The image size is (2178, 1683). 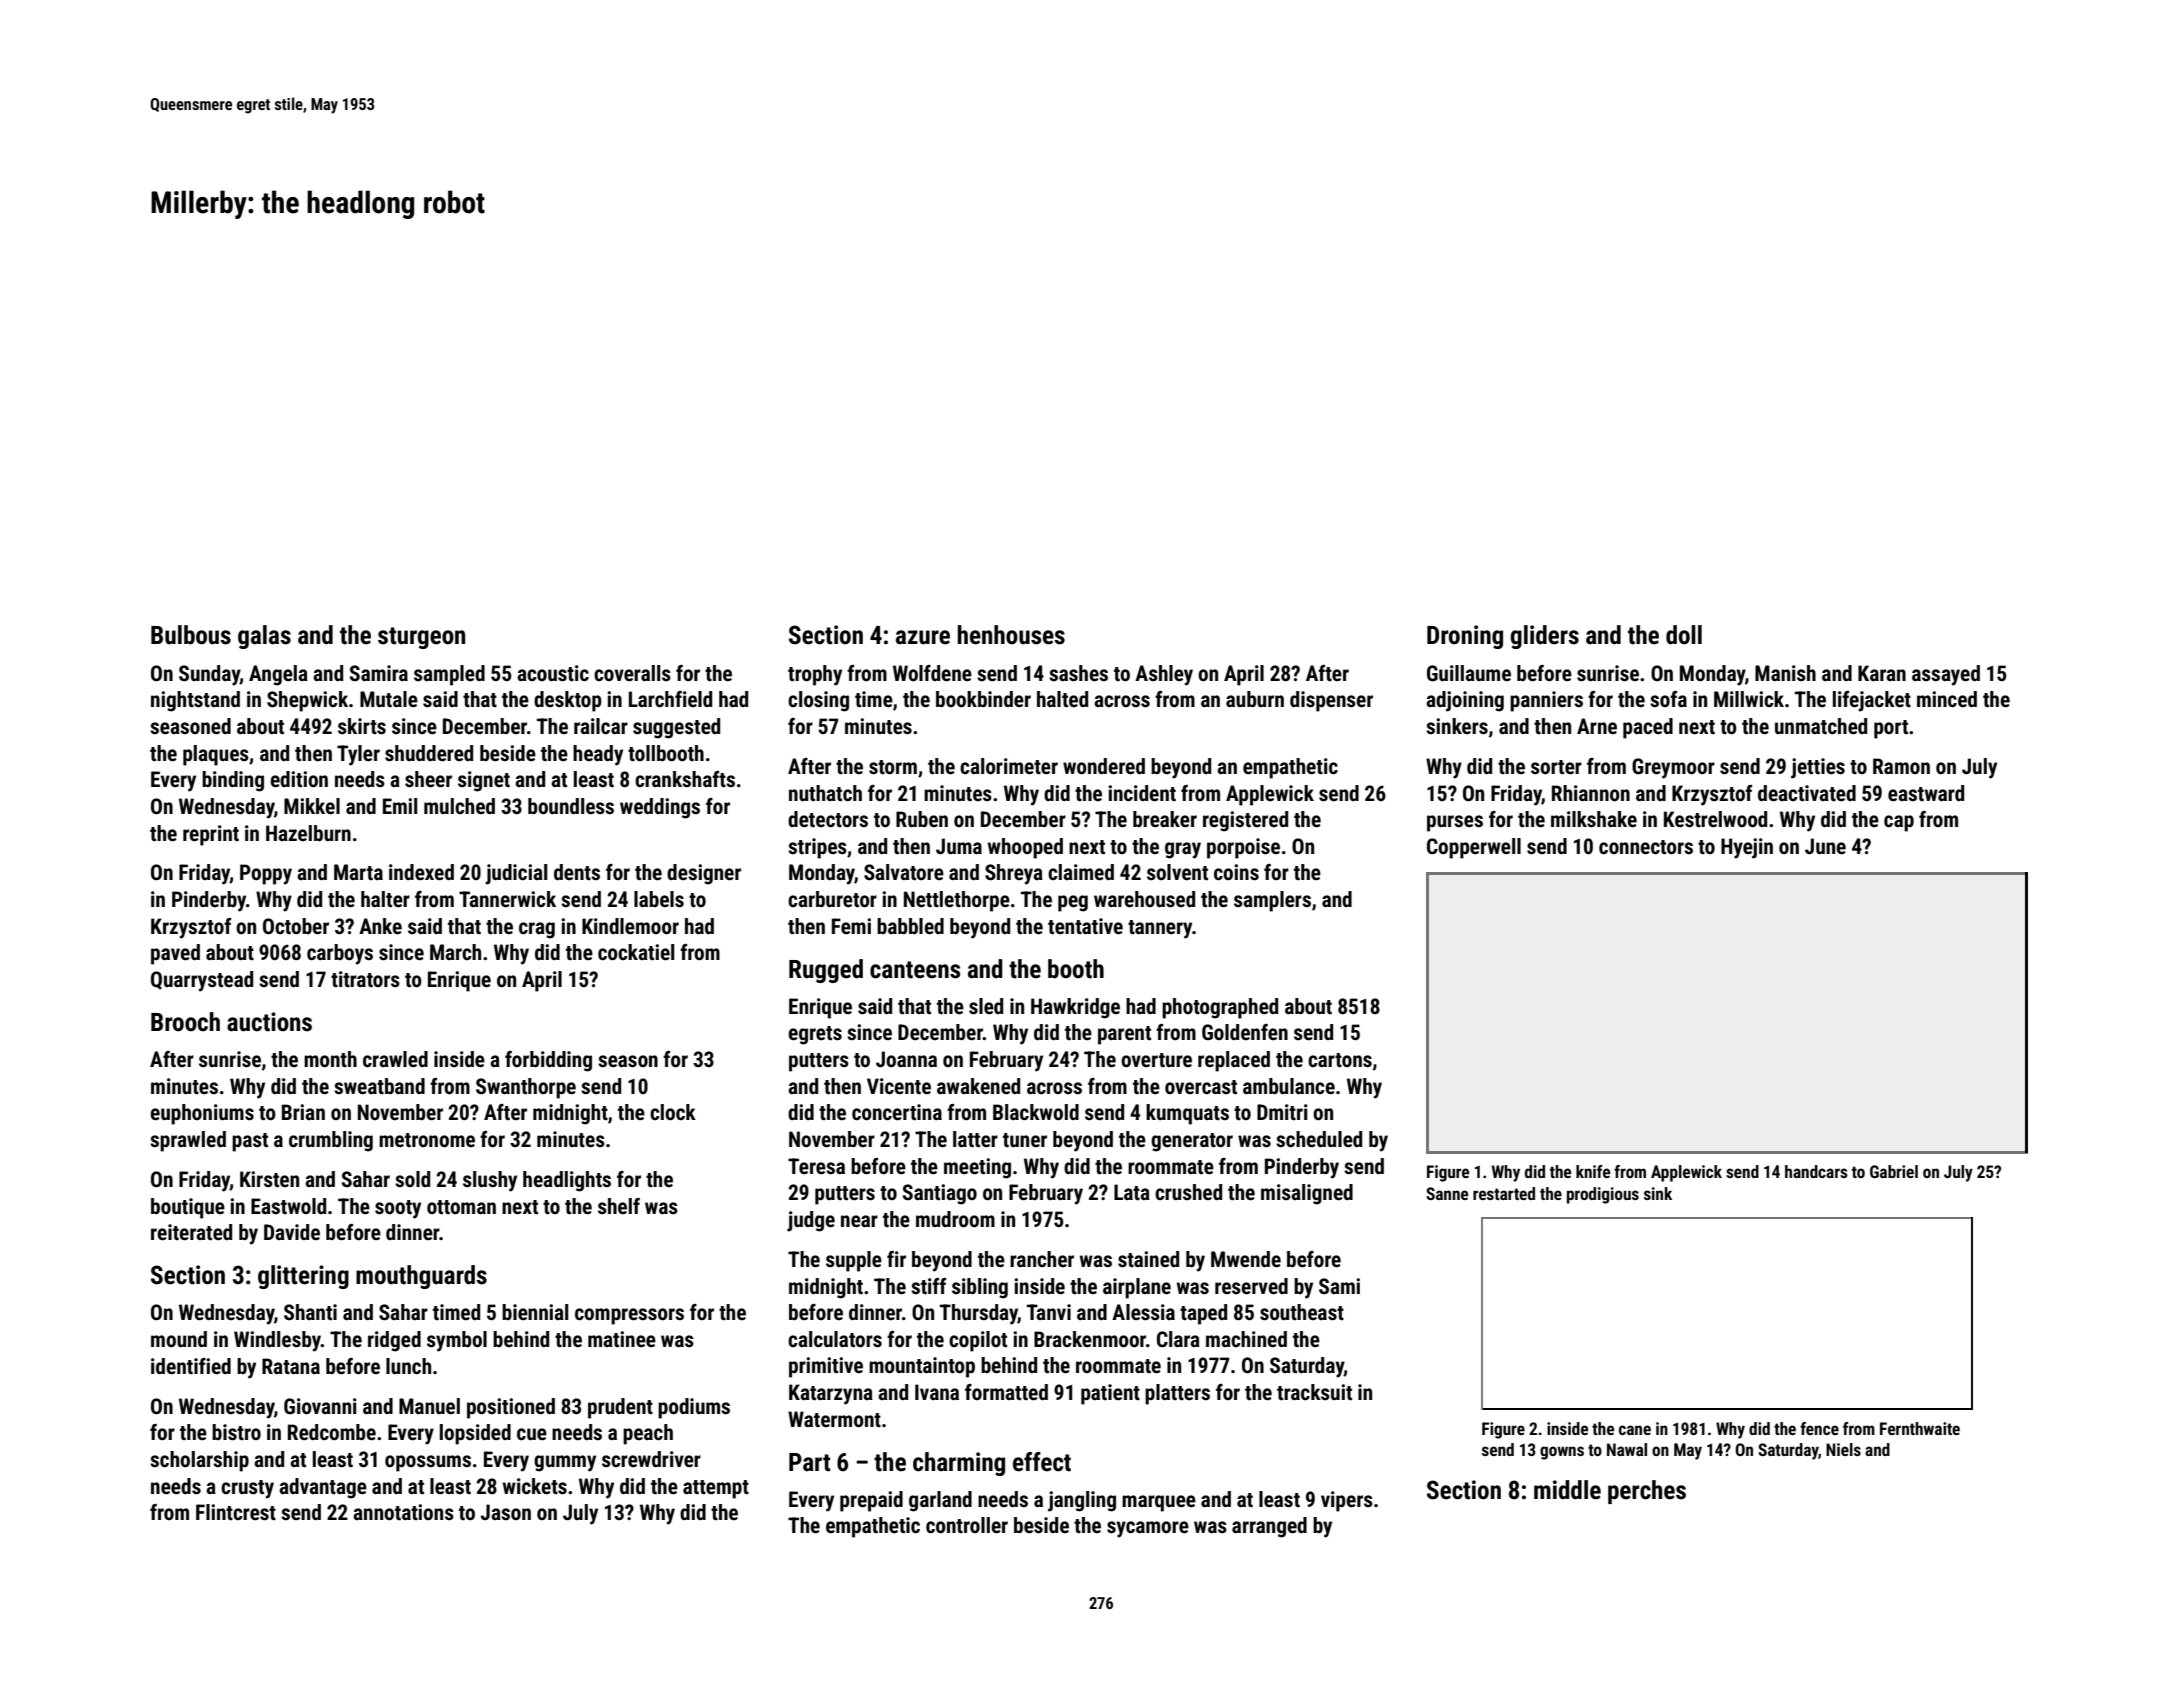 What do you see at coordinates (1246, 1259) in the screenshot?
I see `Mwende` at bounding box center [1246, 1259].
